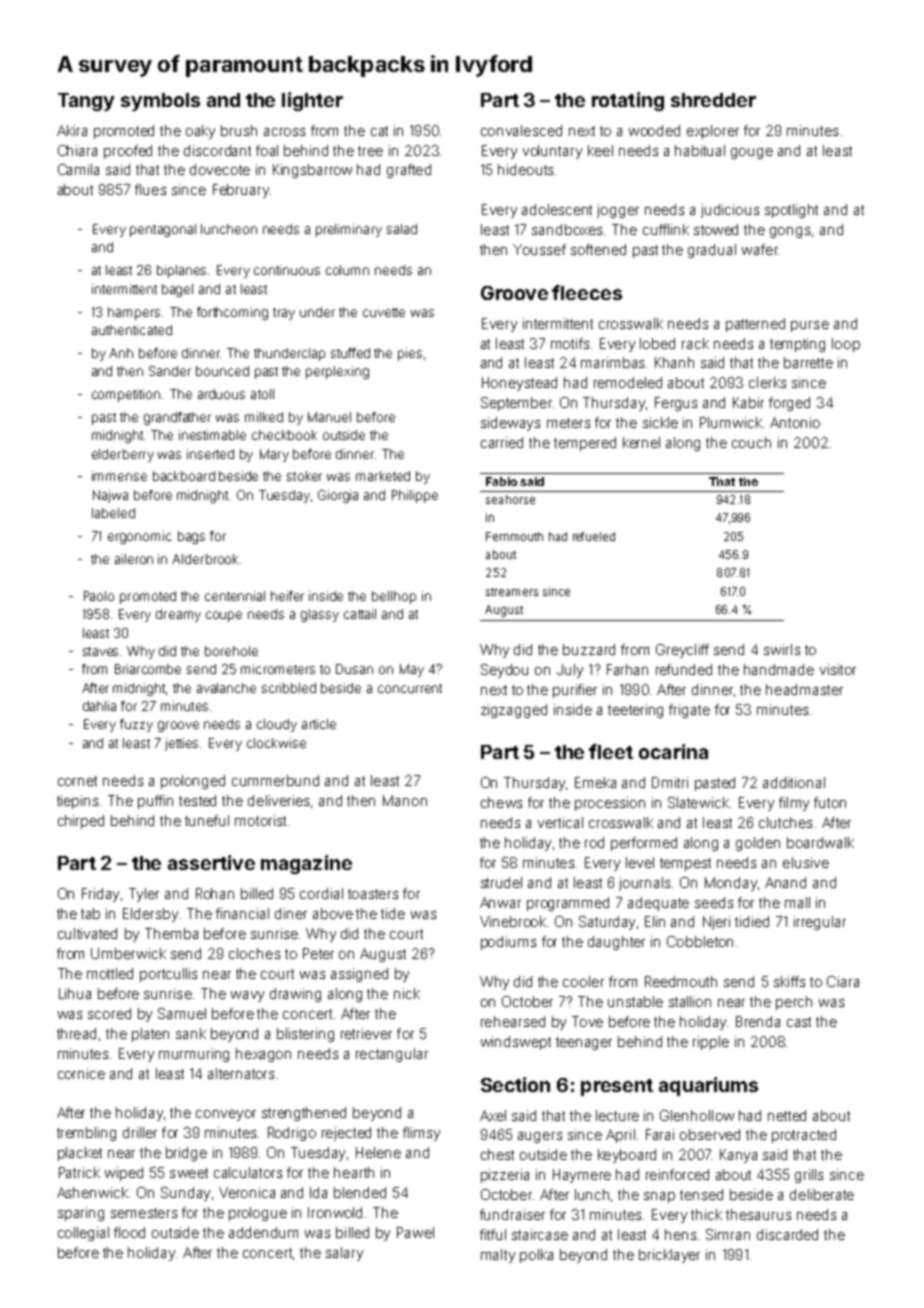 This screenshot has height=1308, width=924. What do you see at coordinates (540, 1234) in the screenshot?
I see `staircase` at bounding box center [540, 1234].
